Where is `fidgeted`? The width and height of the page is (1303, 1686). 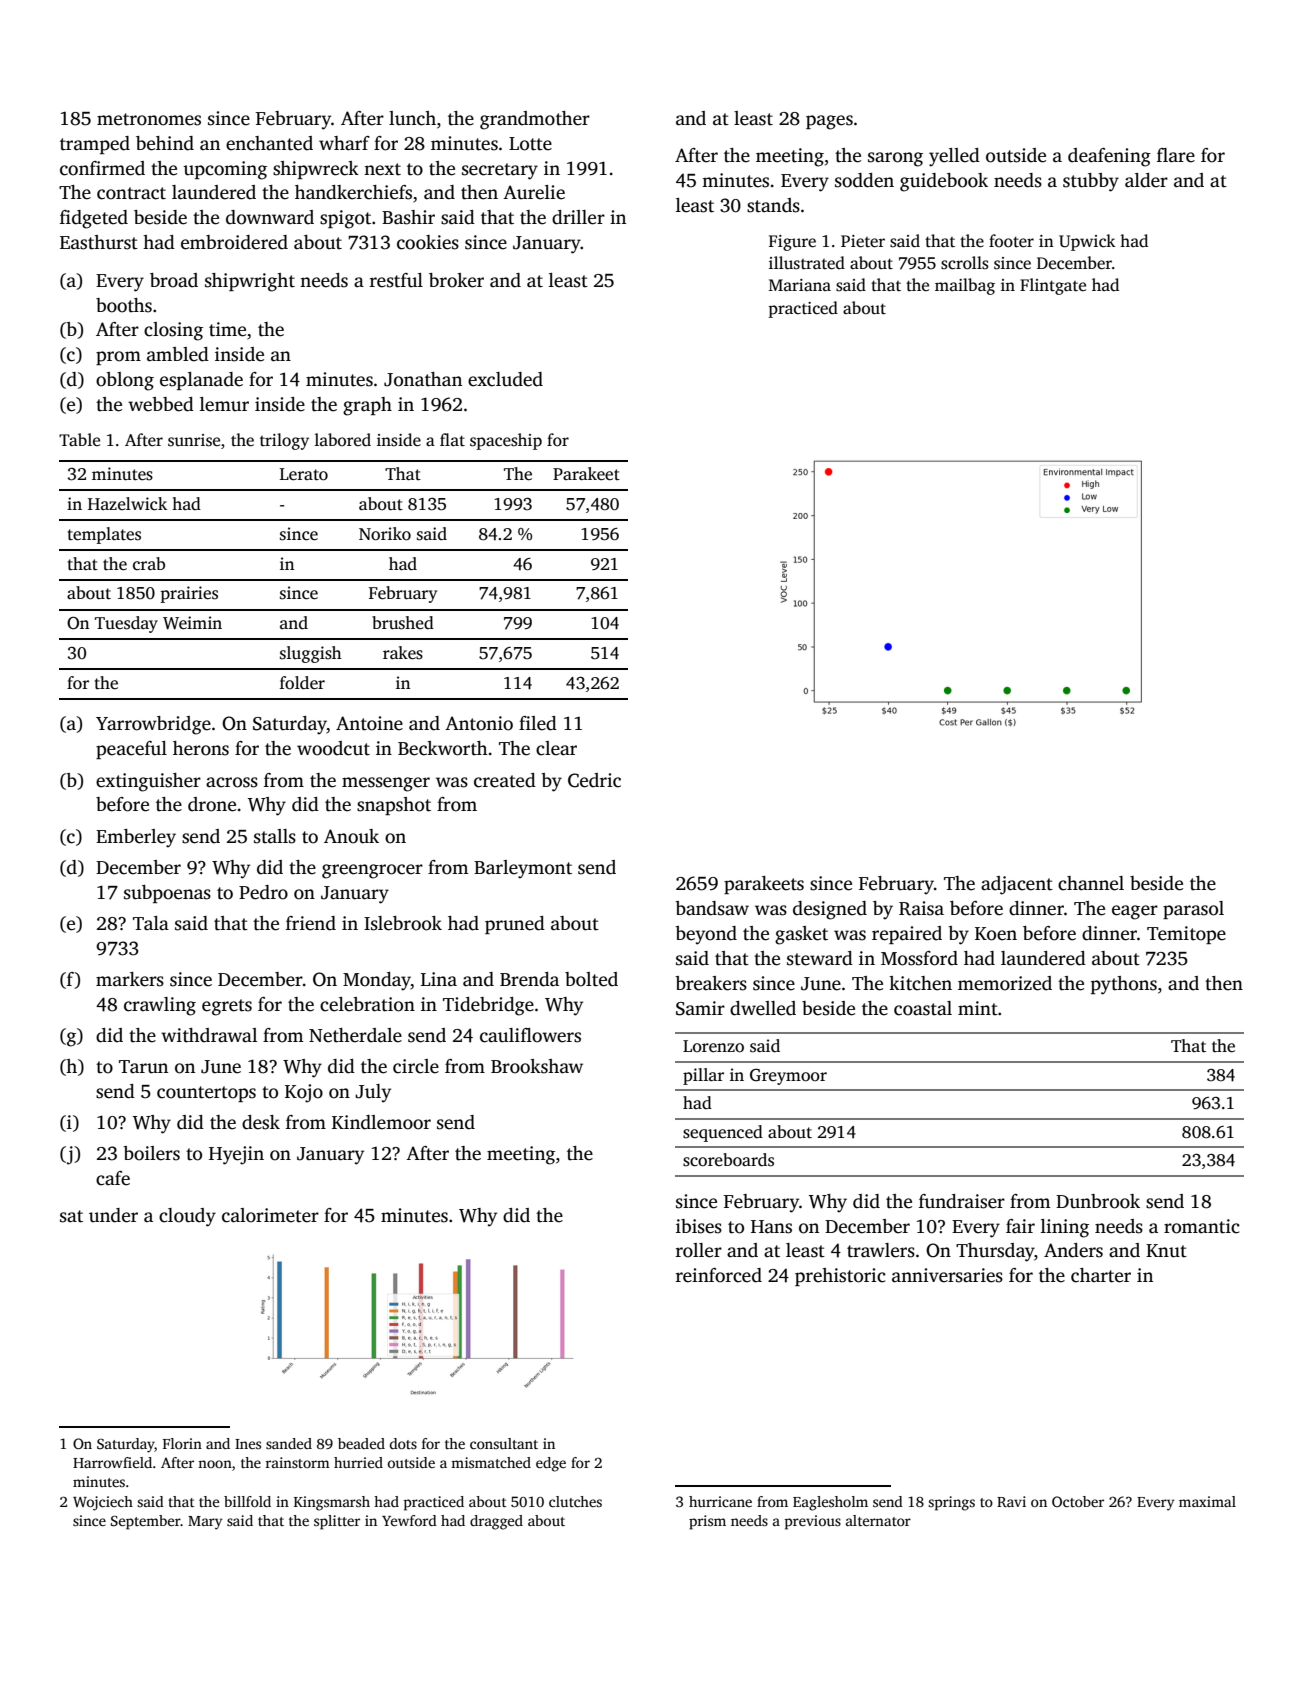 fidgeted is located at coordinates (94, 219).
